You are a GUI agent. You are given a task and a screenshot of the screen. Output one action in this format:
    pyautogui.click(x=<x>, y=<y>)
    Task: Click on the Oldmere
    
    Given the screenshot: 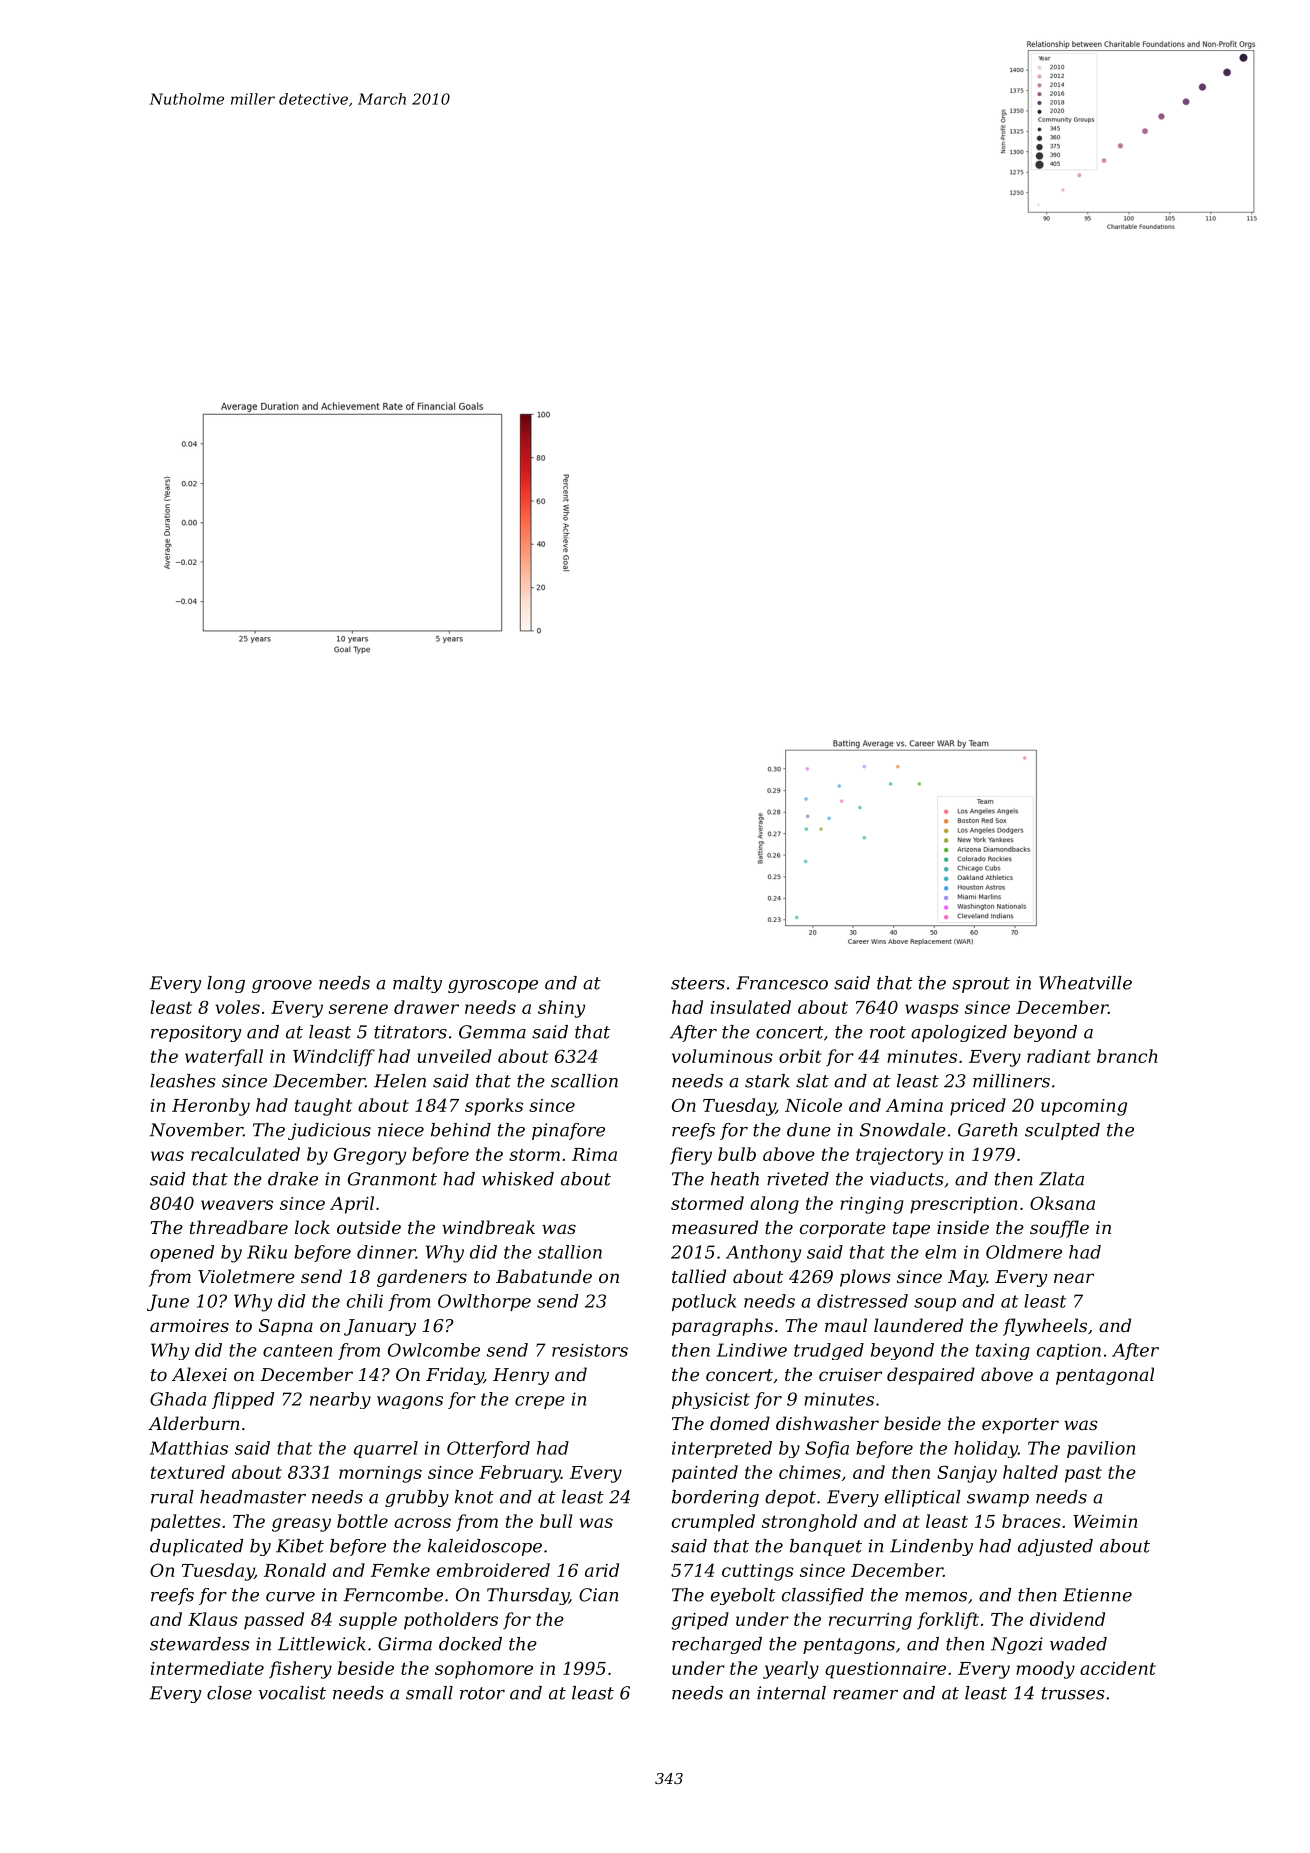 What is the action you would take?
    pyautogui.click(x=1024, y=1252)
